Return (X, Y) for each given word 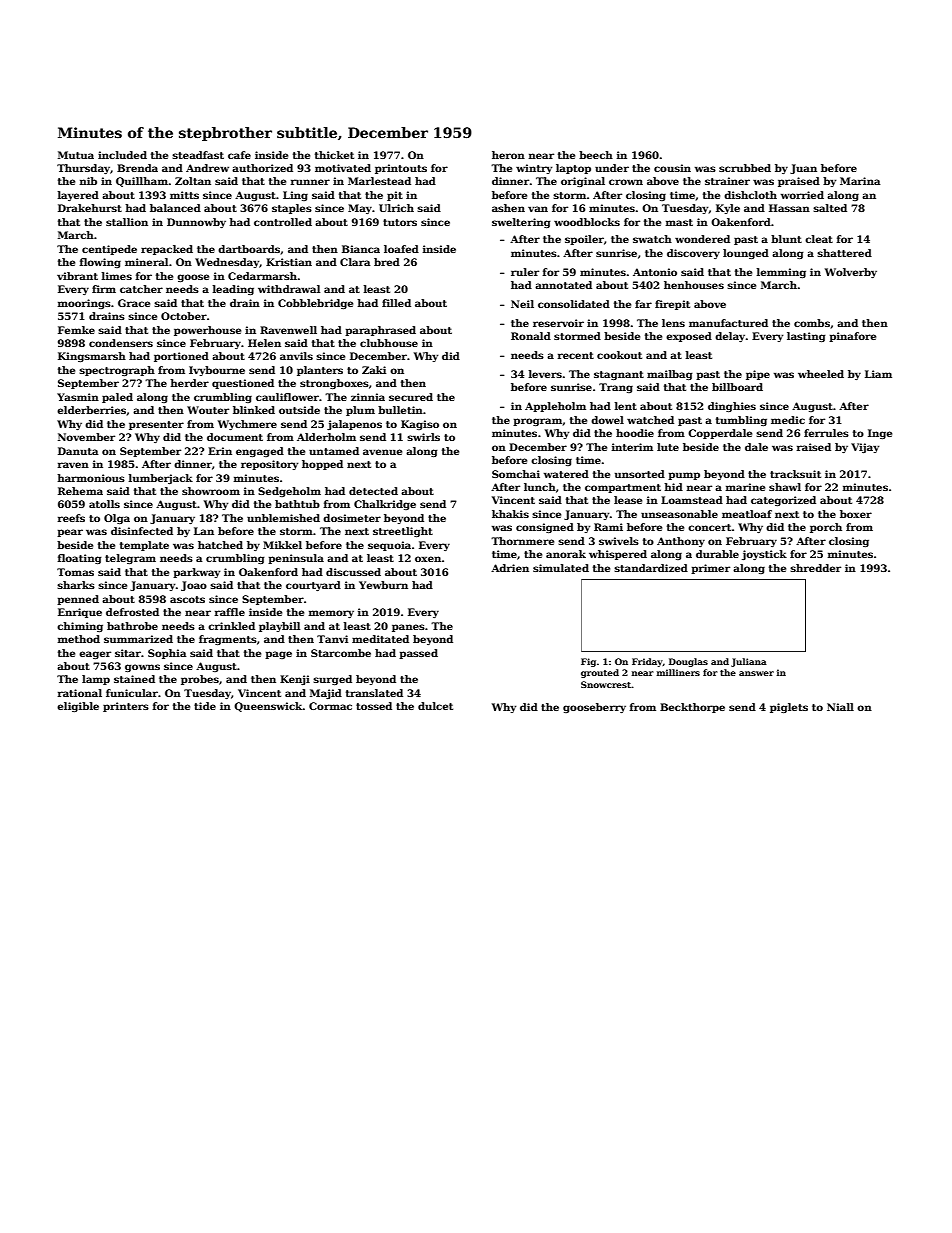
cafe (239, 155)
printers (126, 707)
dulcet (435, 706)
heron (508, 155)
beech (596, 155)
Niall (840, 707)
